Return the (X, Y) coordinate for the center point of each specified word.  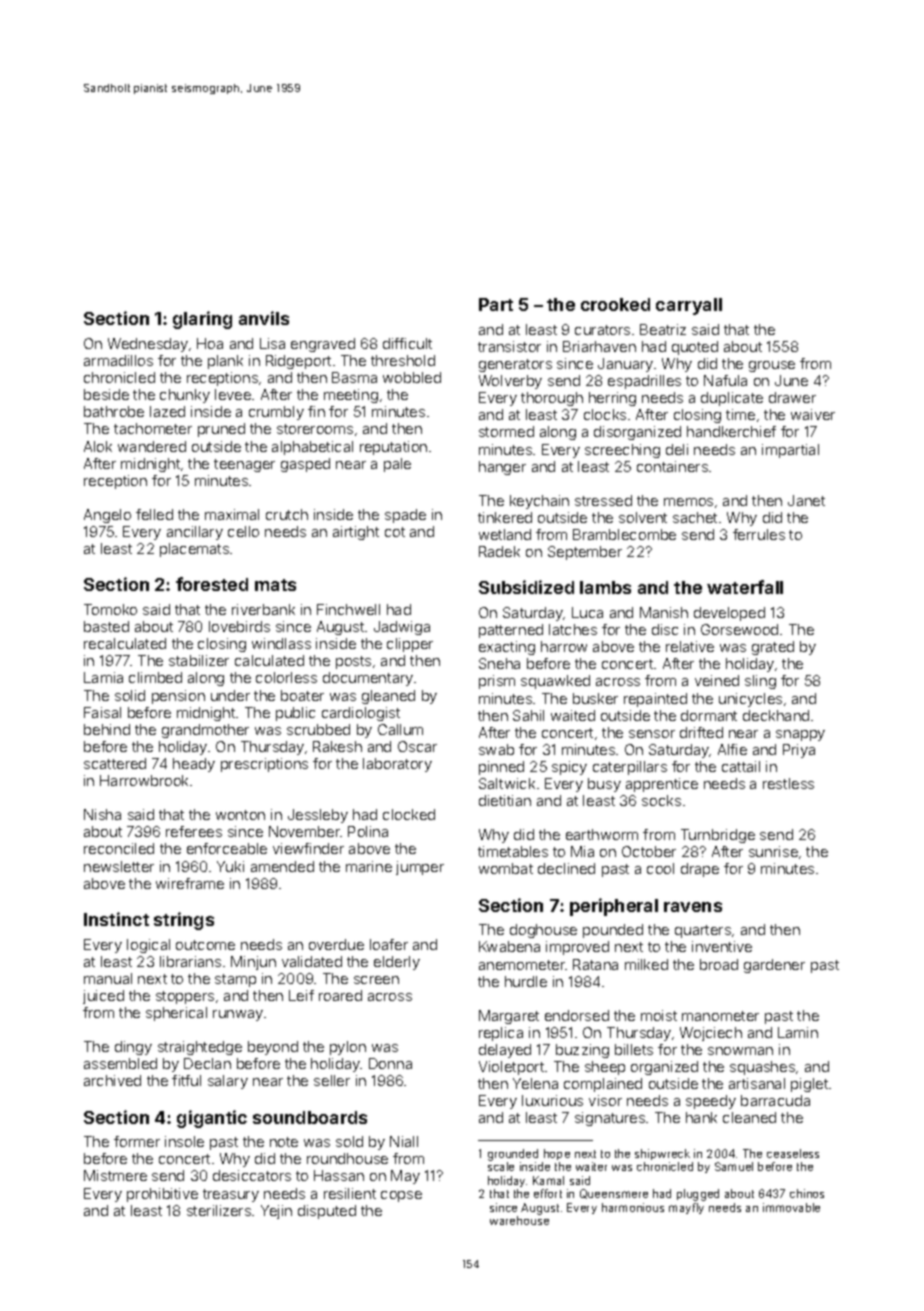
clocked (409, 814)
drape (700, 870)
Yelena (535, 1083)
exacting (507, 648)
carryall (689, 306)
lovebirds (239, 626)
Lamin (798, 1032)
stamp (235, 980)
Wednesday (148, 345)
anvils (264, 318)
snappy (800, 735)
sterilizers (219, 1210)
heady (194, 765)
